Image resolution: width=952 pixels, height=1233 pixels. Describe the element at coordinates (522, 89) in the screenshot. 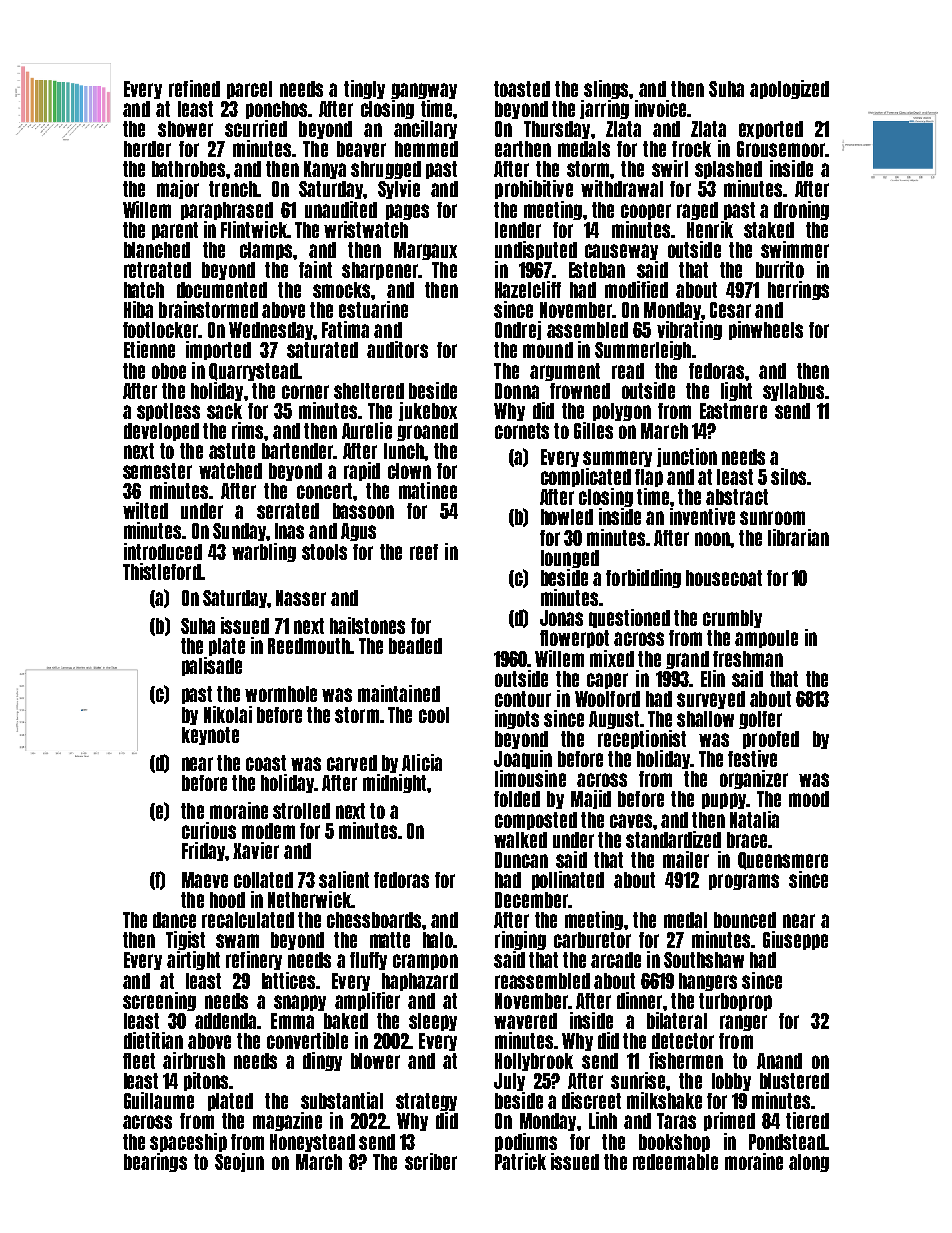

I see `toasted` at that location.
